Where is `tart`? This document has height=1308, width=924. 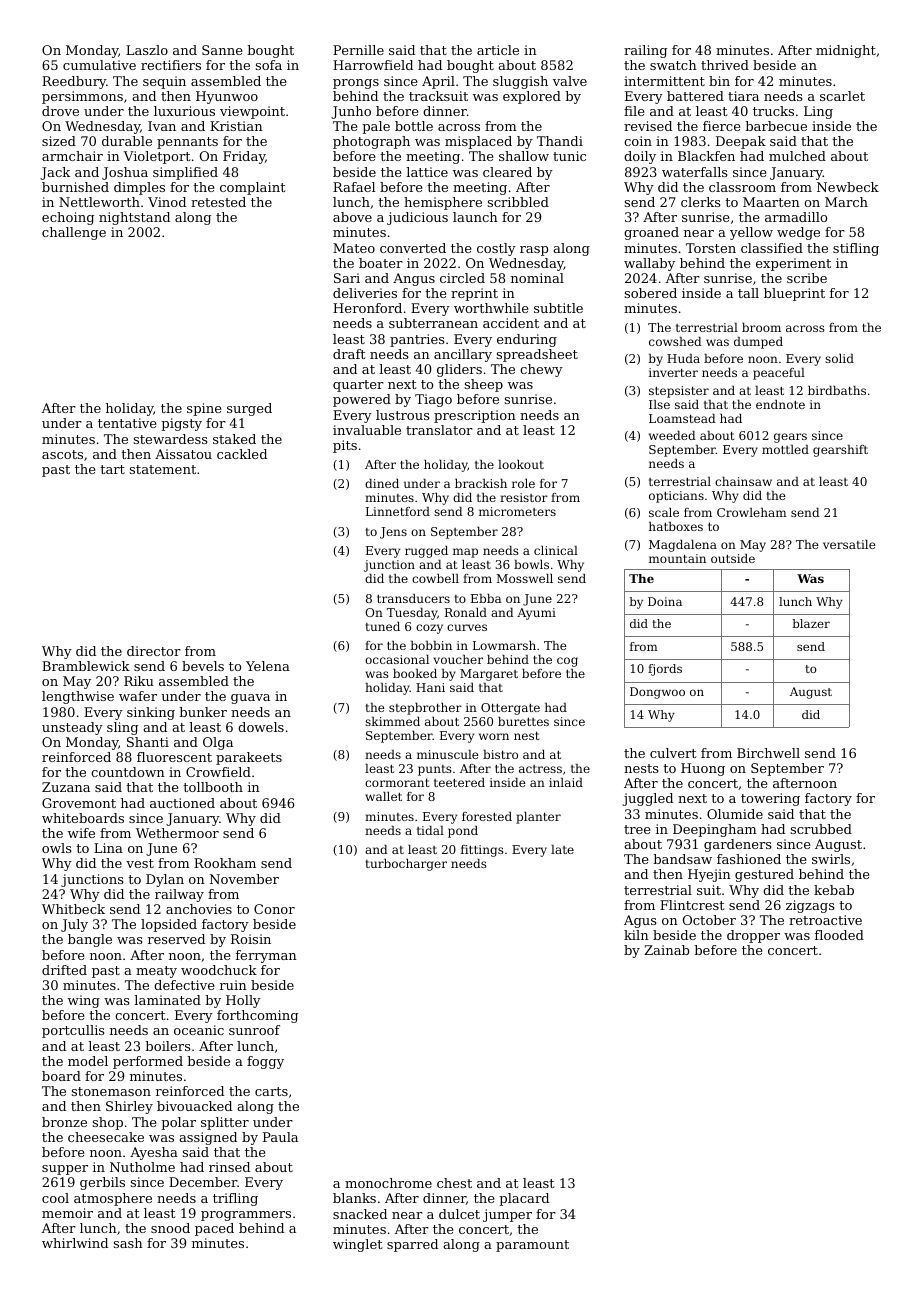 tart is located at coordinates (112, 469).
